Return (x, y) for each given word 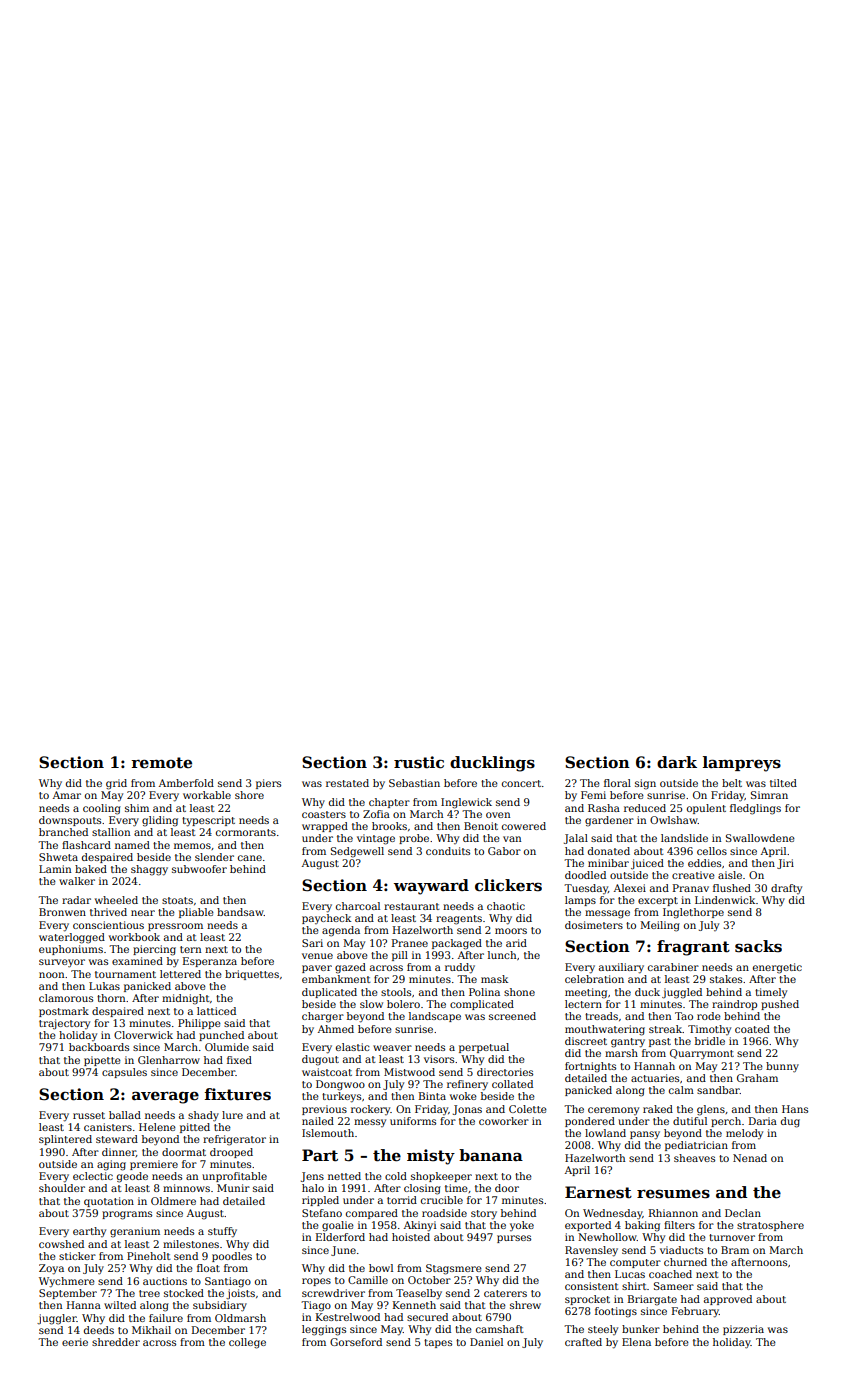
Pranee (410, 943)
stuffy (222, 1232)
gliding (160, 821)
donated (609, 851)
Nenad (750, 1158)
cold (396, 1176)
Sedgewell (357, 852)
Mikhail (151, 1330)
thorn (111, 998)
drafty (786, 889)
